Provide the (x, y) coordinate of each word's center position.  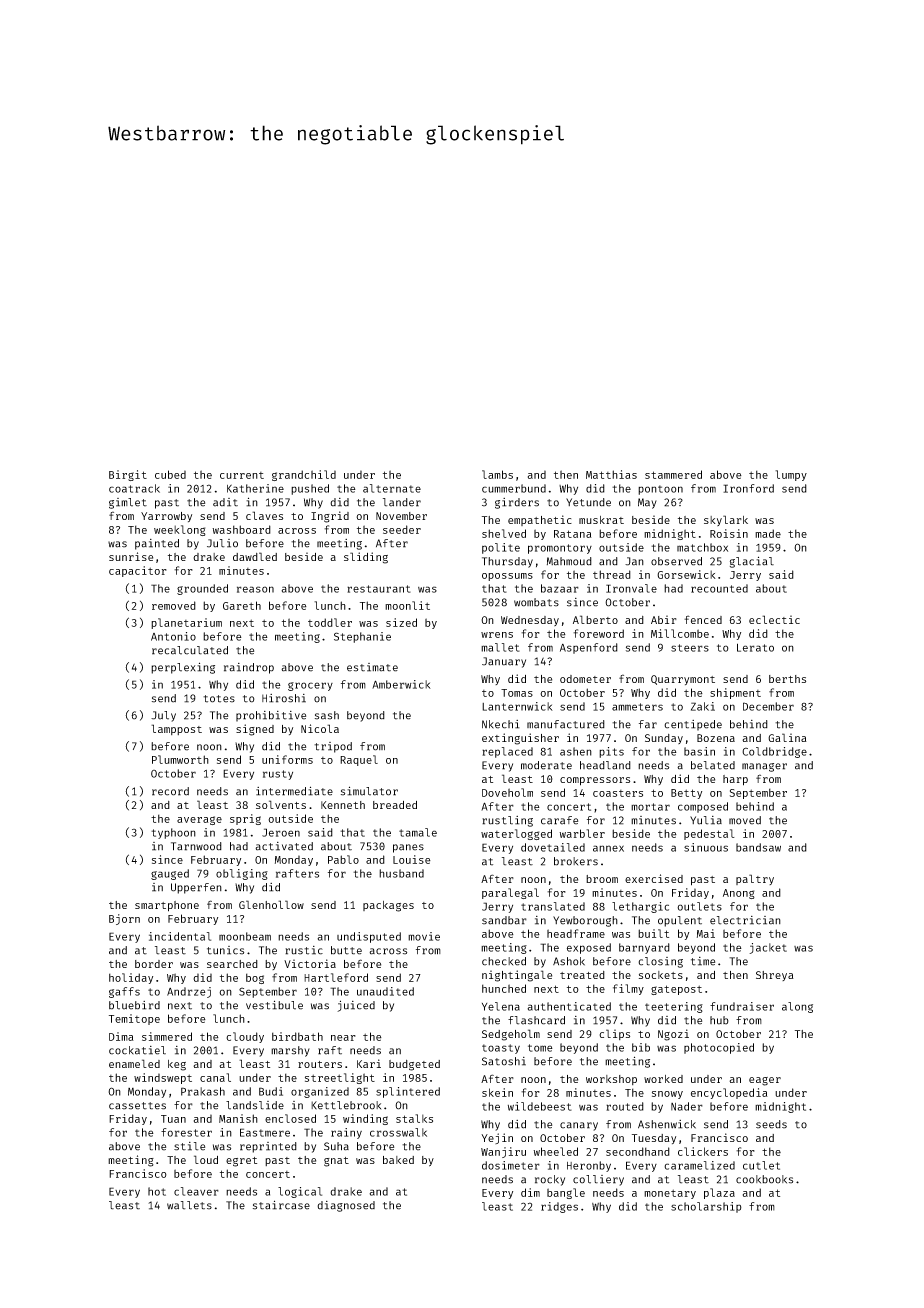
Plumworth (180, 759)
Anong (739, 894)
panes (408, 848)
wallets (189, 1205)
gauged (170, 874)
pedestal (709, 834)
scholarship (706, 1207)
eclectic (774, 619)
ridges (559, 1207)
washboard (241, 529)
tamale (418, 832)
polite (501, 548)
